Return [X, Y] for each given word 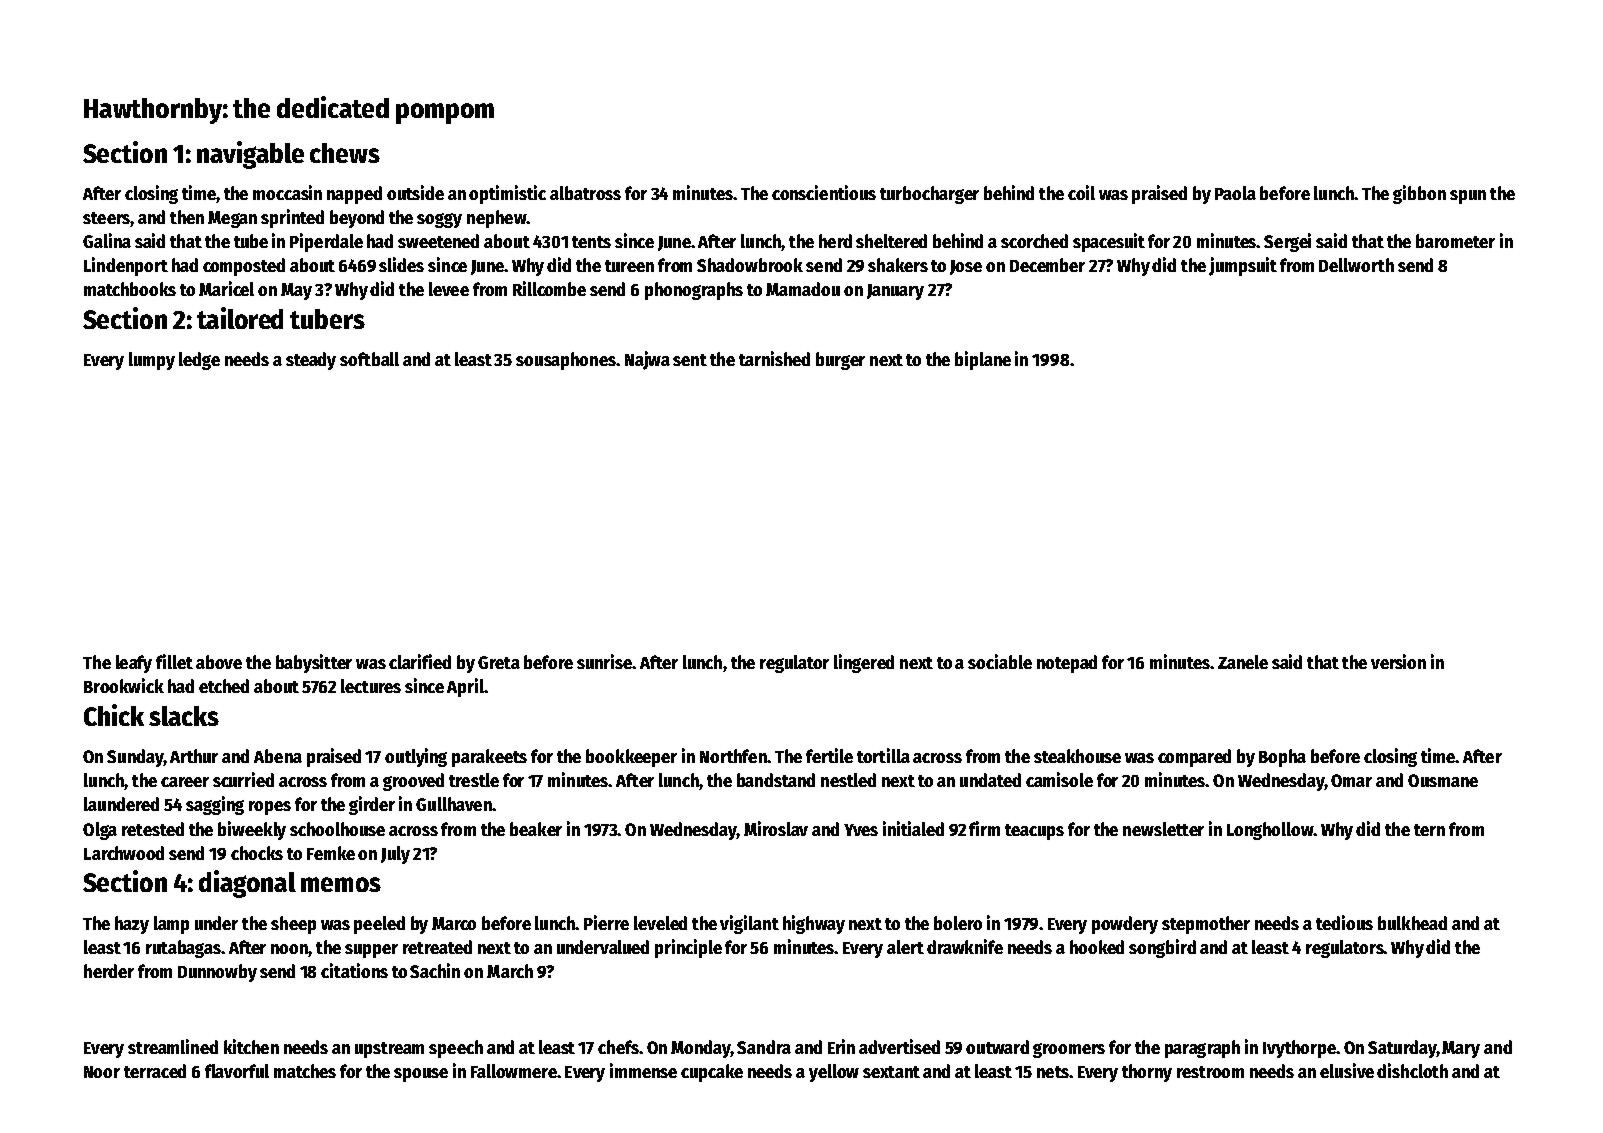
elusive [1347, 1070]
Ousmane [1443, 780]
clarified [420, 661]
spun [1468, 197]
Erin [841, 1046]
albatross [585, 193]
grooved [413, 782]
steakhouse [1077, 756]
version [1398, 661]
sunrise [604, 661]
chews [345, 153]
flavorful [237, 1071]
